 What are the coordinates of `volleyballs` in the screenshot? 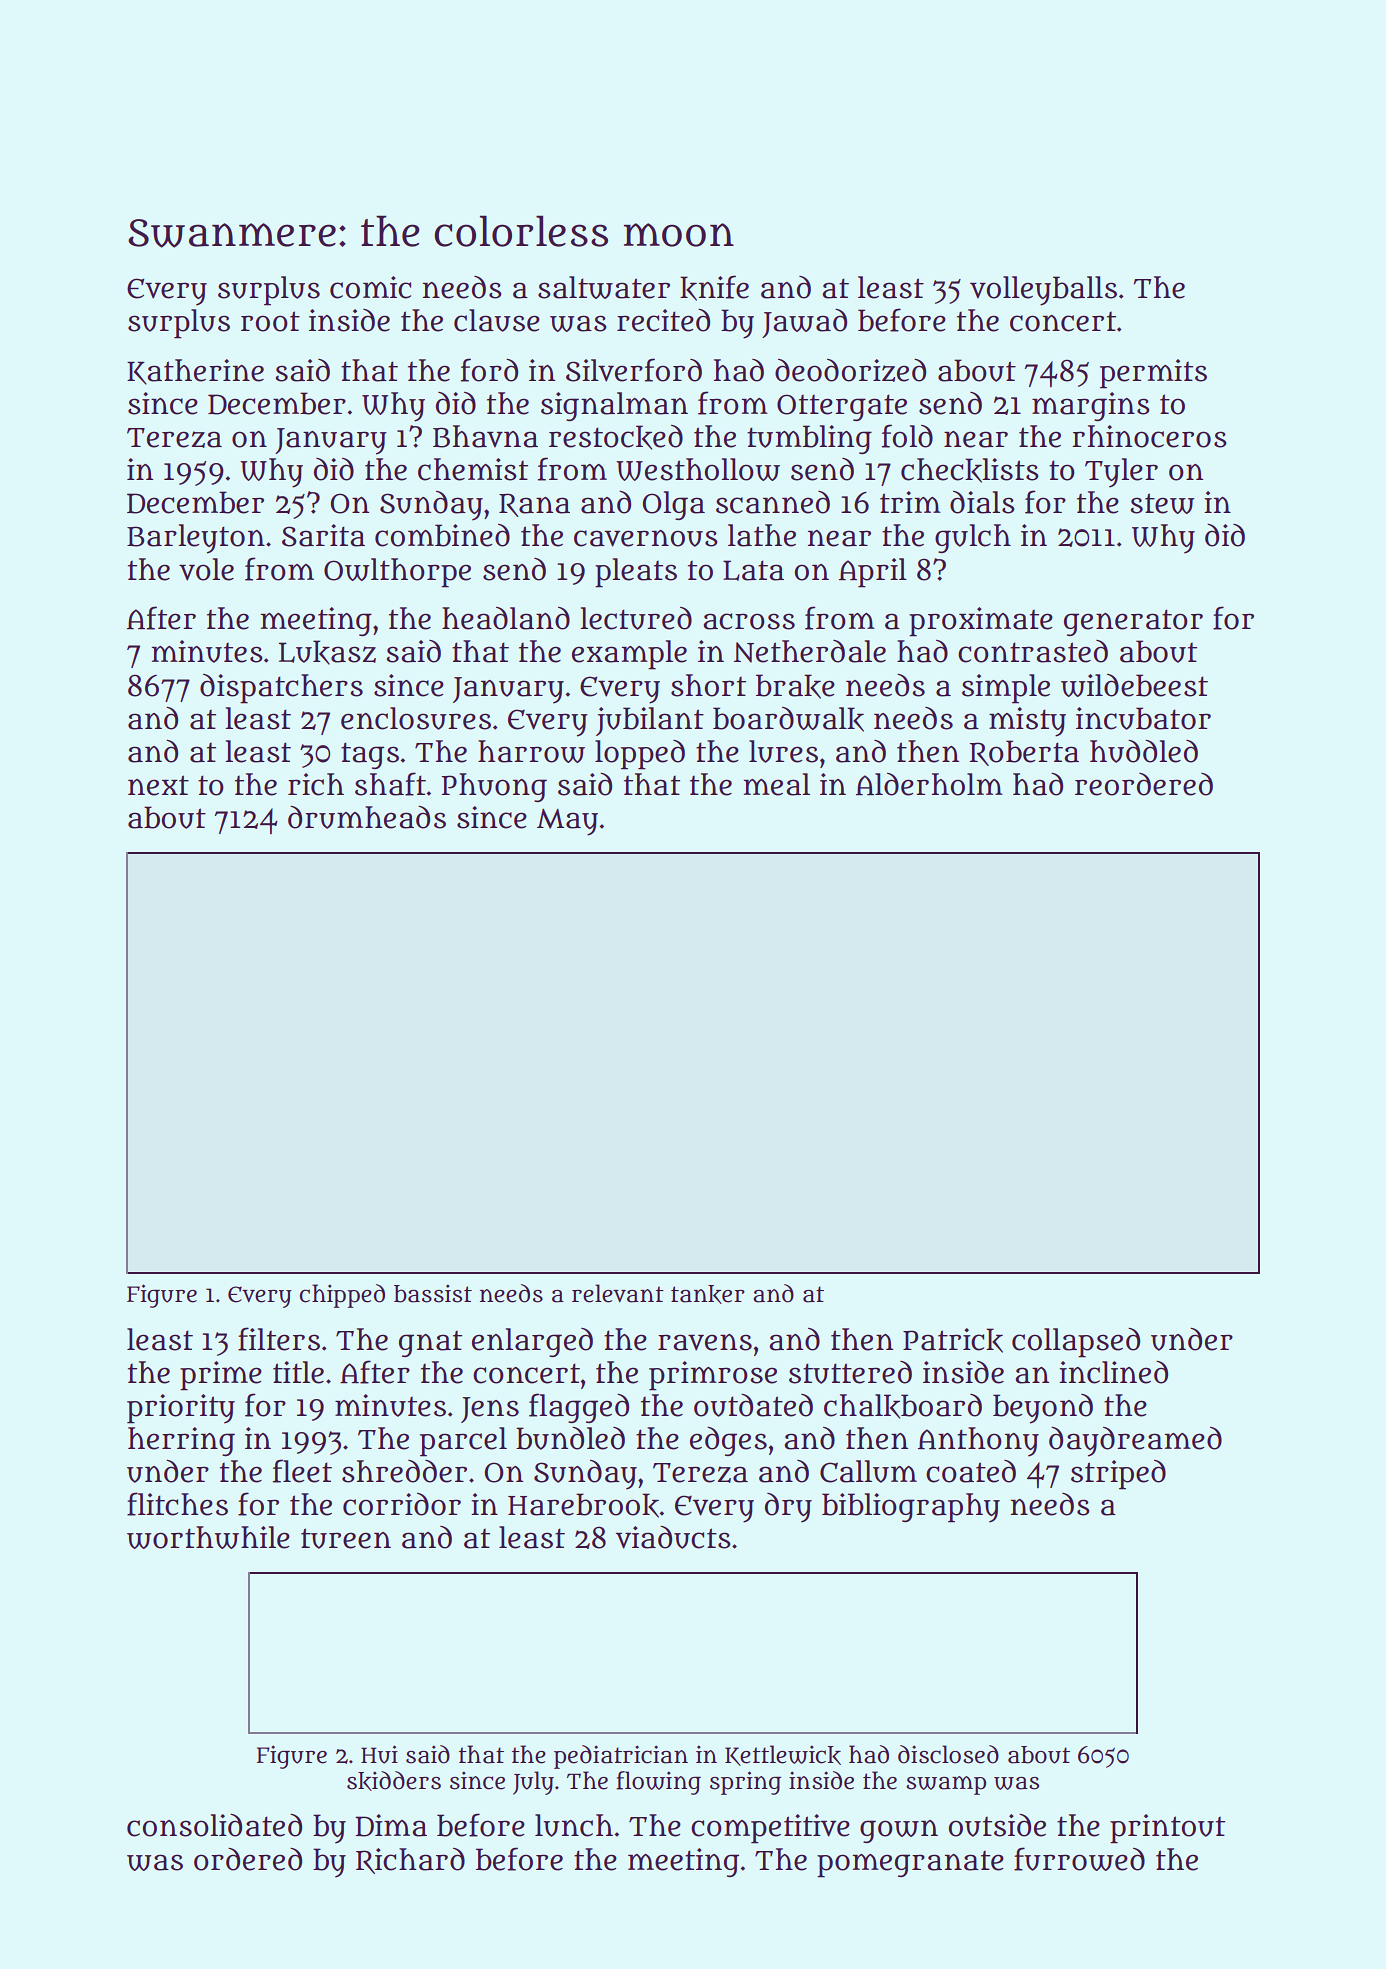 It's located at (1043, 291).
